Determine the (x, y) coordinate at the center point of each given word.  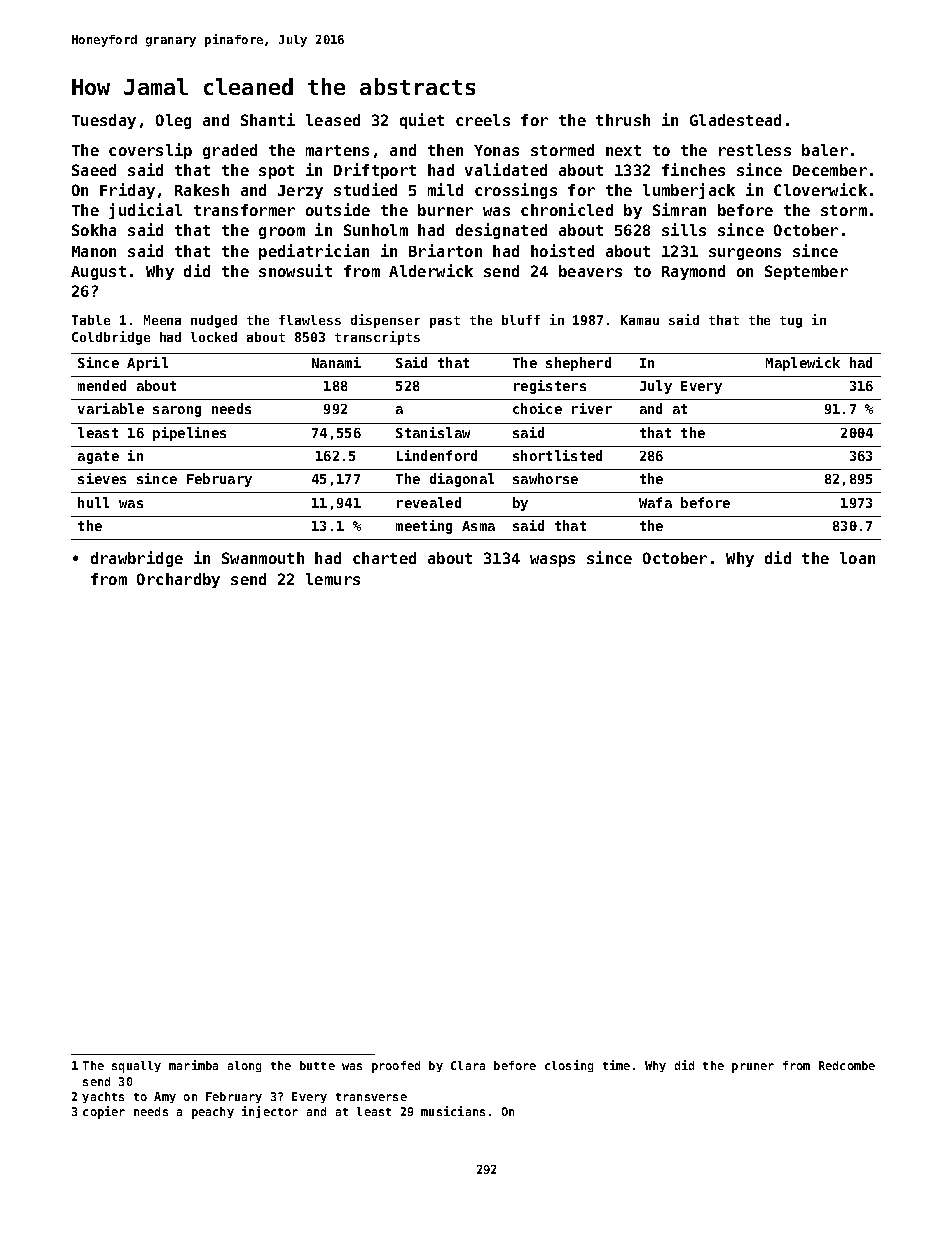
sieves (102, 478)
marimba (193, 1065)
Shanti (268, 119)
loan (857, 558)
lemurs (333, 579)
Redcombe (847, 1065)
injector (270, 1112)
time (616, 1065)
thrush (623, 120)
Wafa (655, 502)
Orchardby (178, 580)
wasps (552, 561)
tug (791, 322)
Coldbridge (111, 338)
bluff (521, 320)
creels (483, 120)
